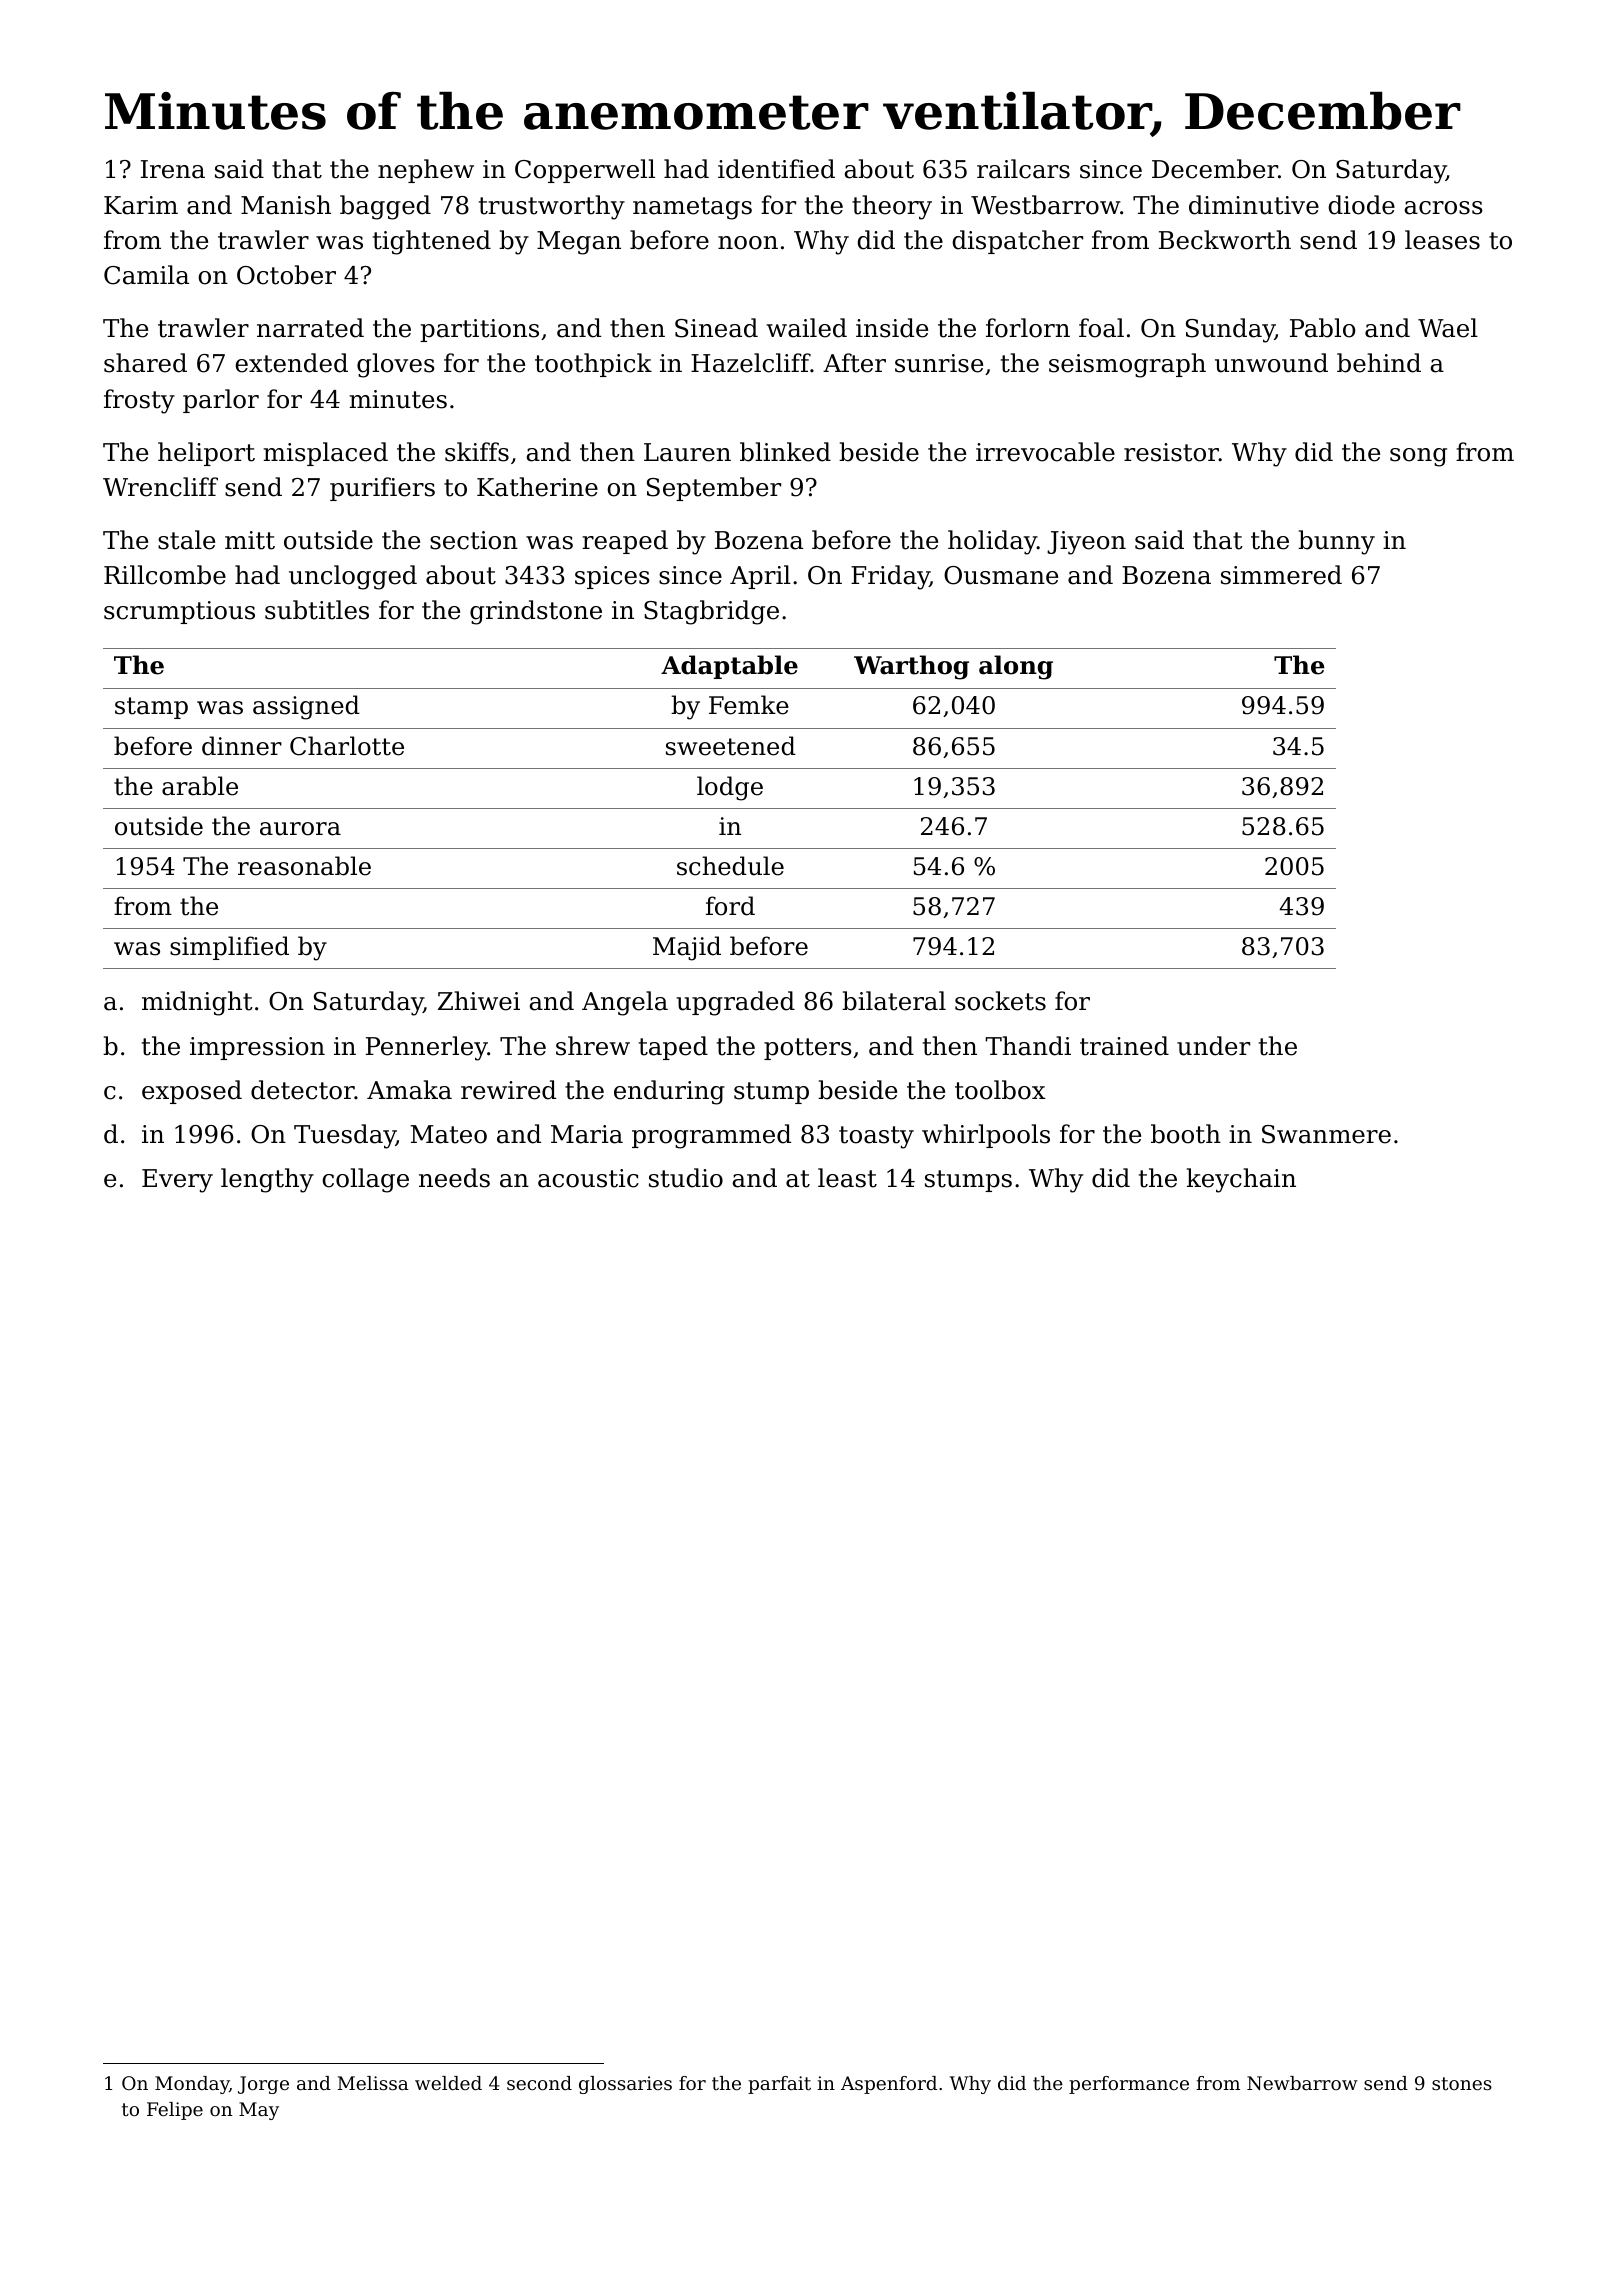  Describe the element at coordinates (847, 1178) in the screenshot. I see `least` at that location.
